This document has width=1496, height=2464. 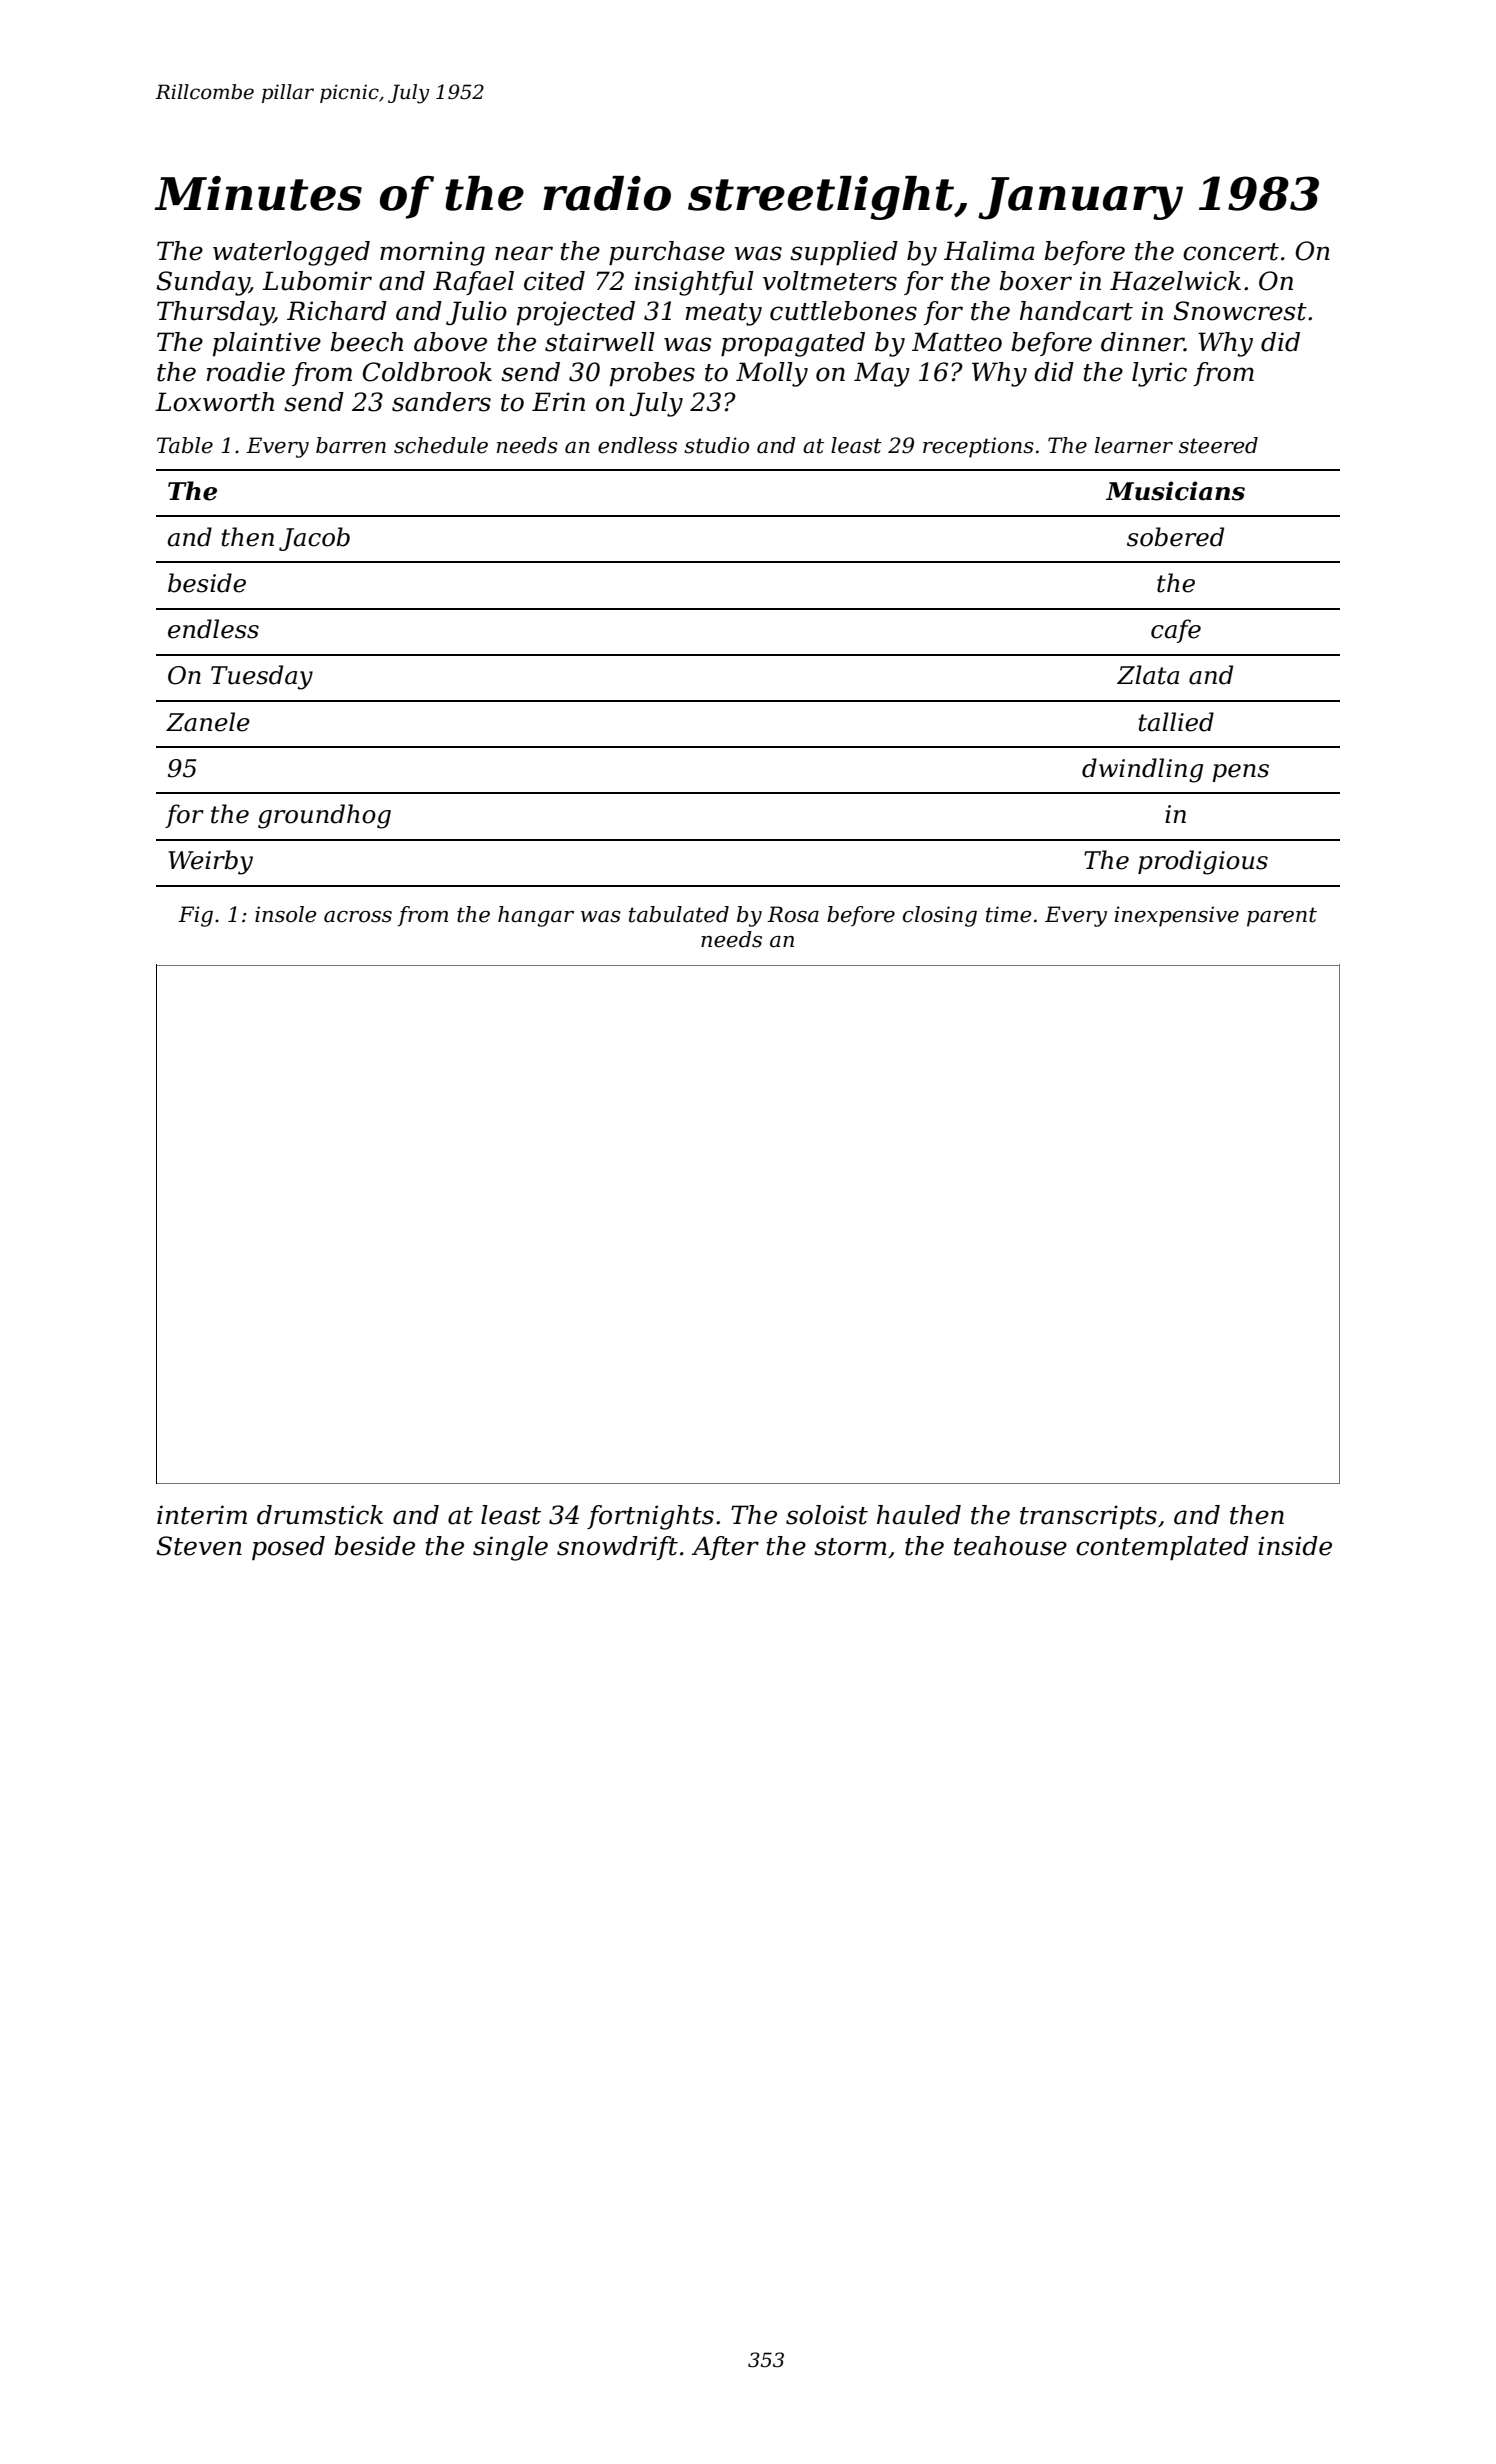 I want to click on receptions, so click(x=978, y=447).
